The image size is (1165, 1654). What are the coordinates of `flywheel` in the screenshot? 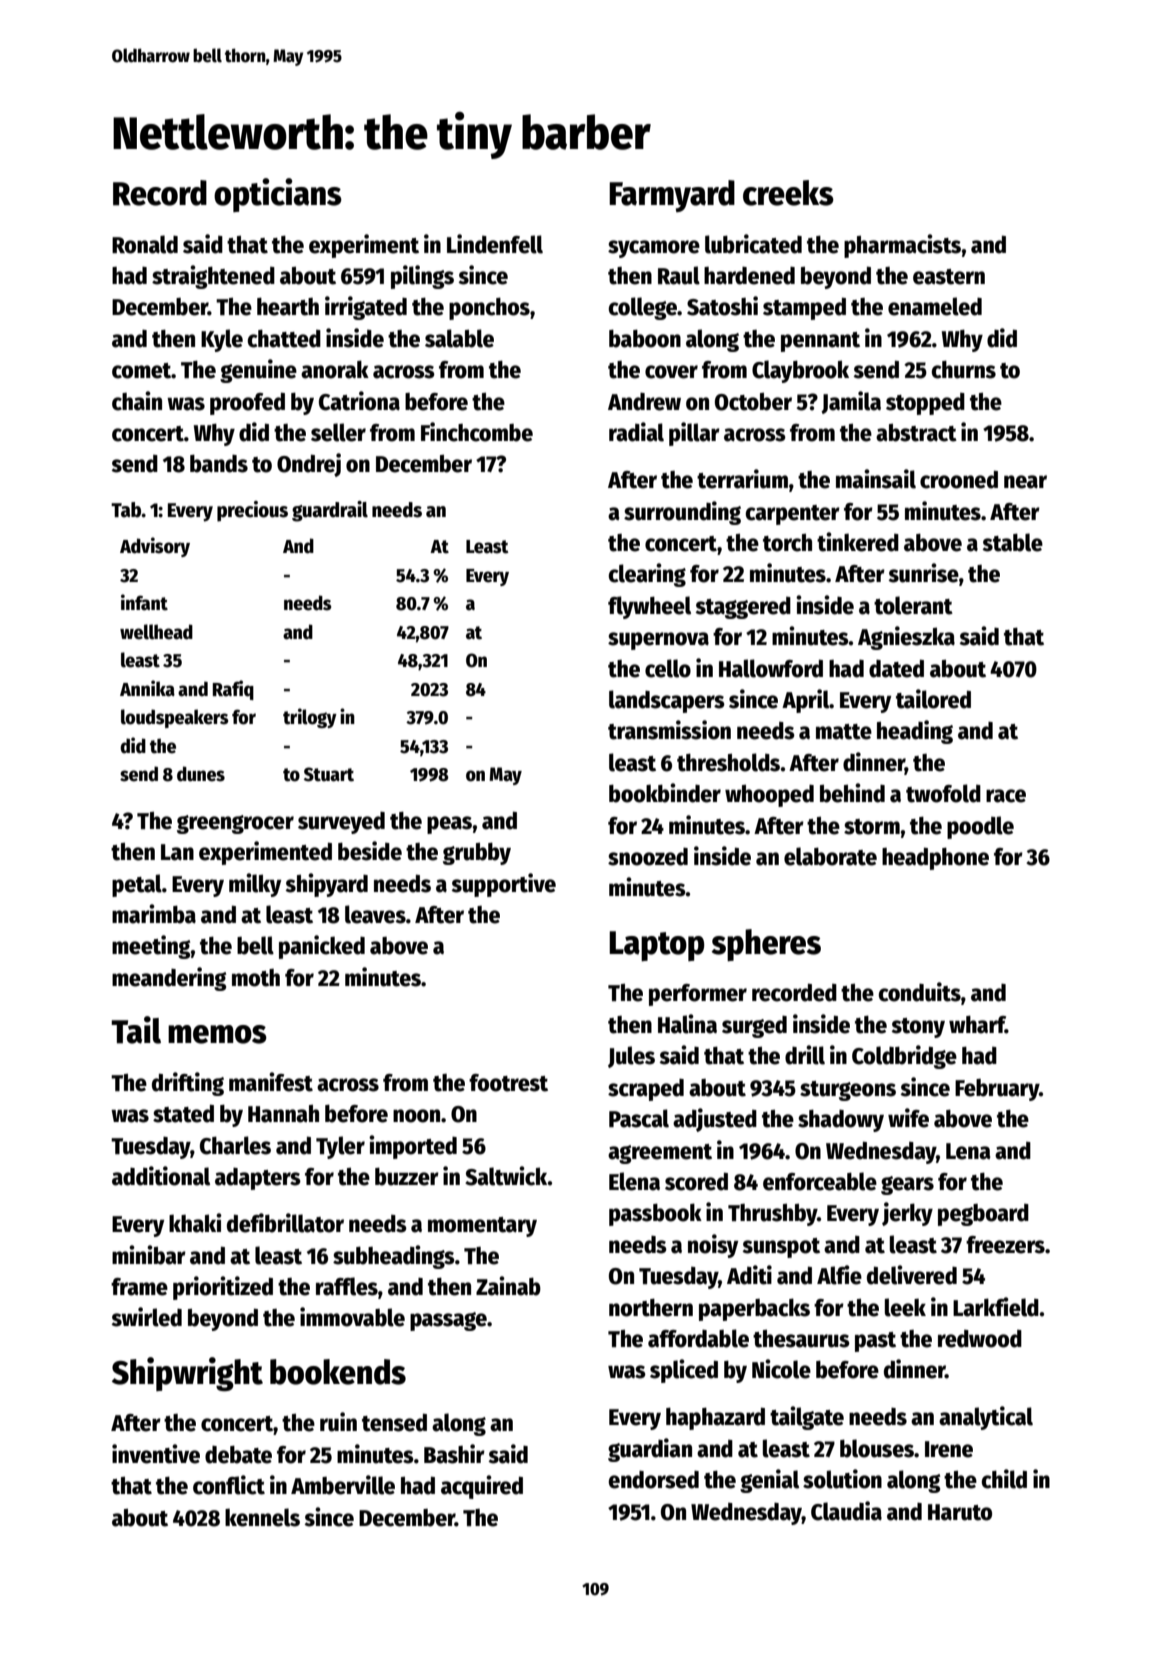 It's located at (649, 607).
